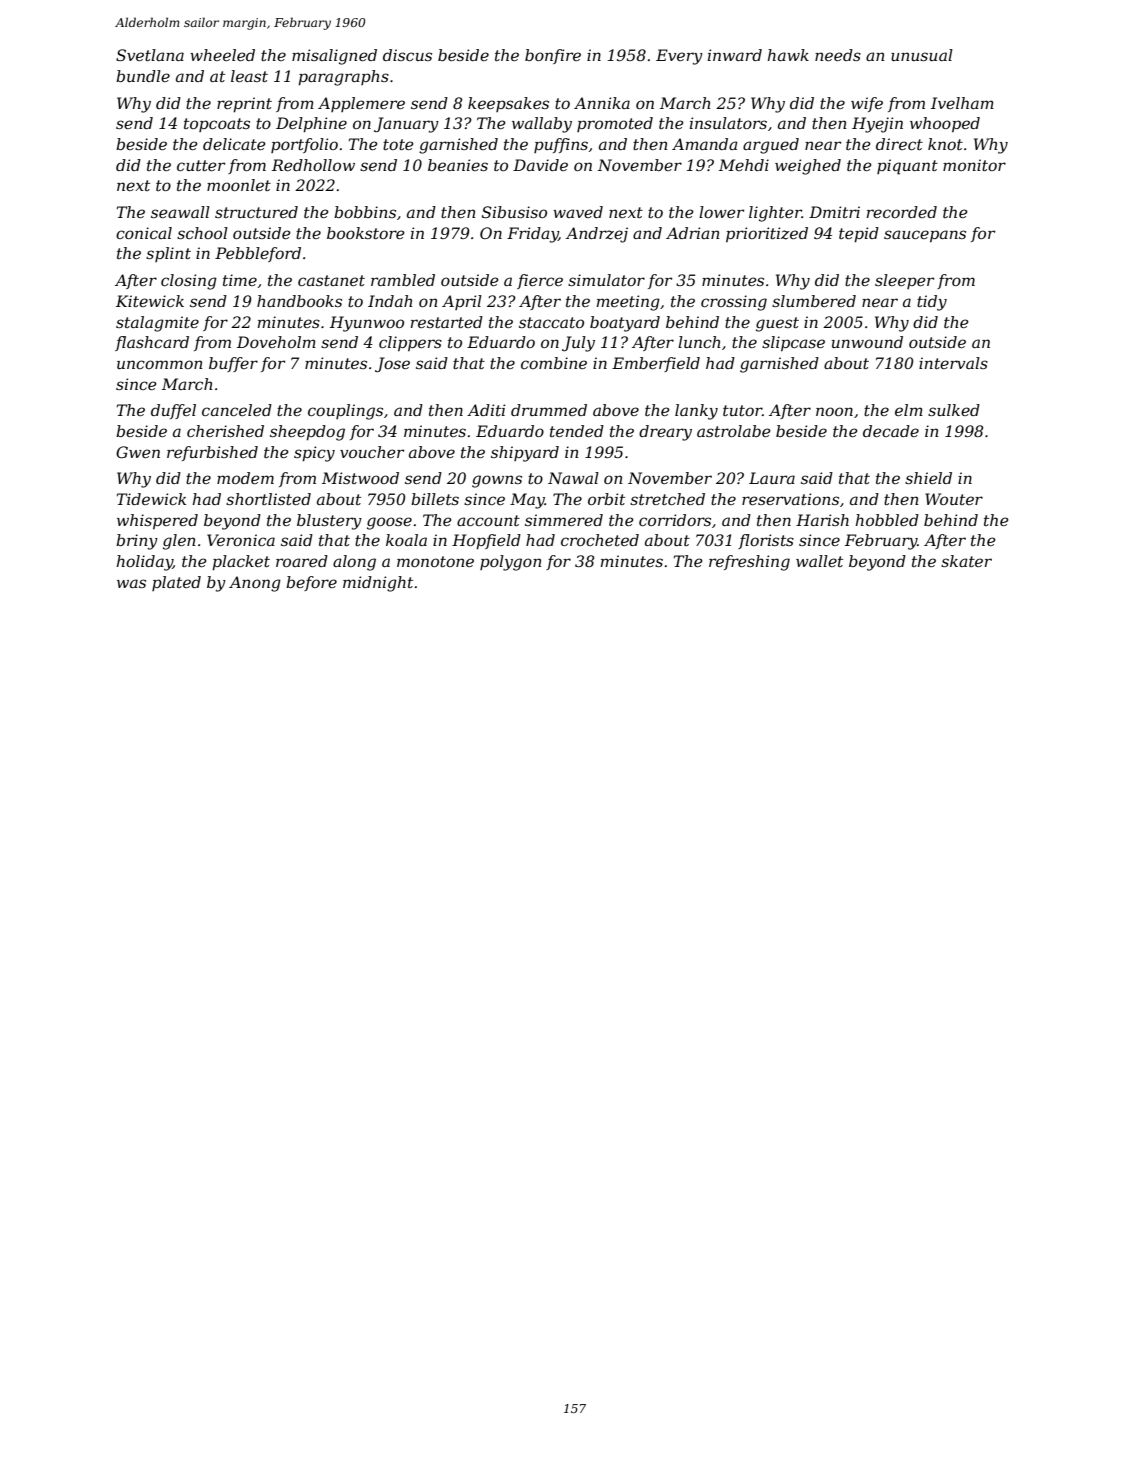  Describe the element at coordinates (173, 411) in the image. I see `duffel` at that location.
